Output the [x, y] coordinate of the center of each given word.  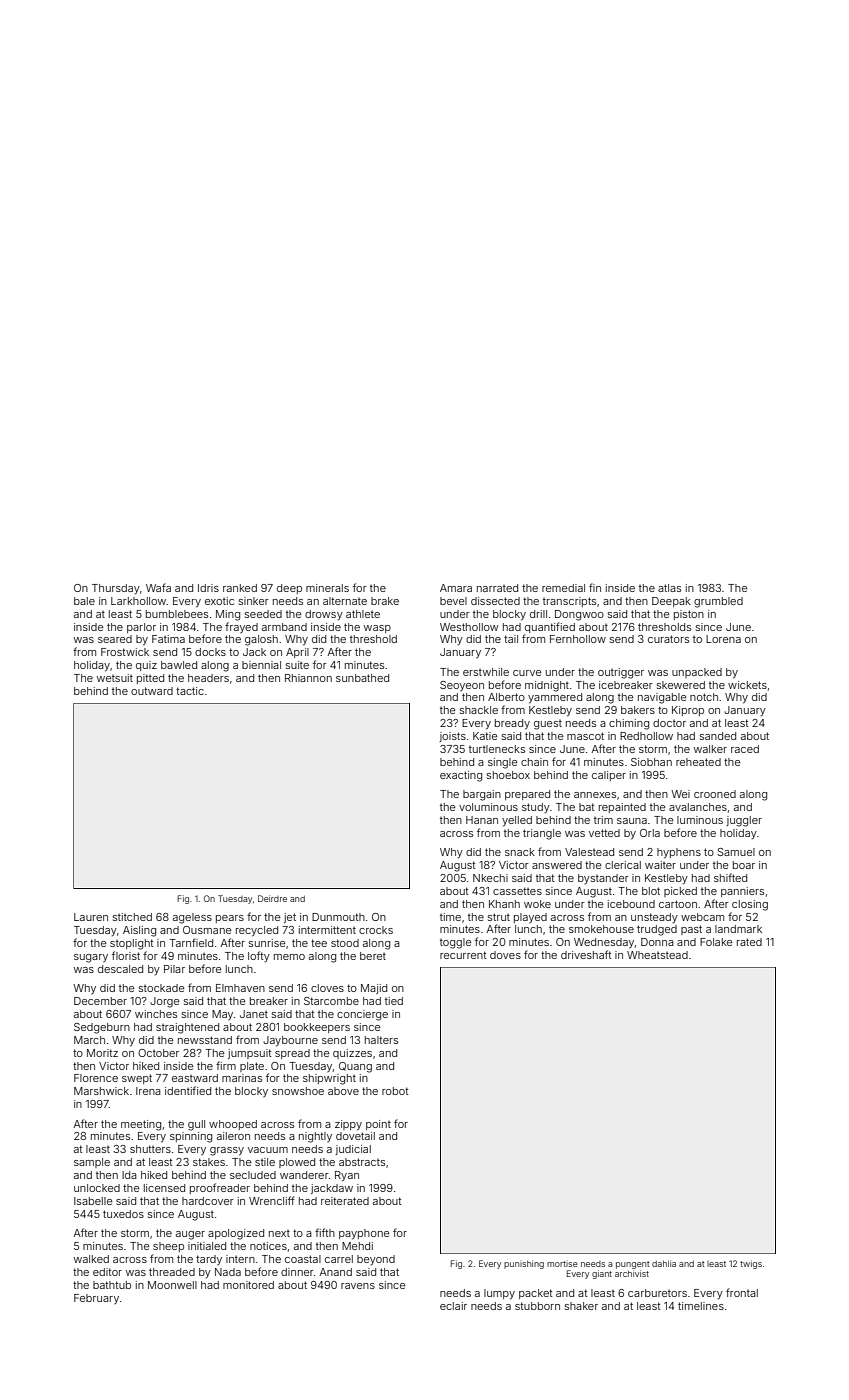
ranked [240, 588]
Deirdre [272, 898]
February [96, 1299]
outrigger [621, 673]
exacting [461, 776]
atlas [669, 588]
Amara [456, 588]
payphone [364, 1234]
